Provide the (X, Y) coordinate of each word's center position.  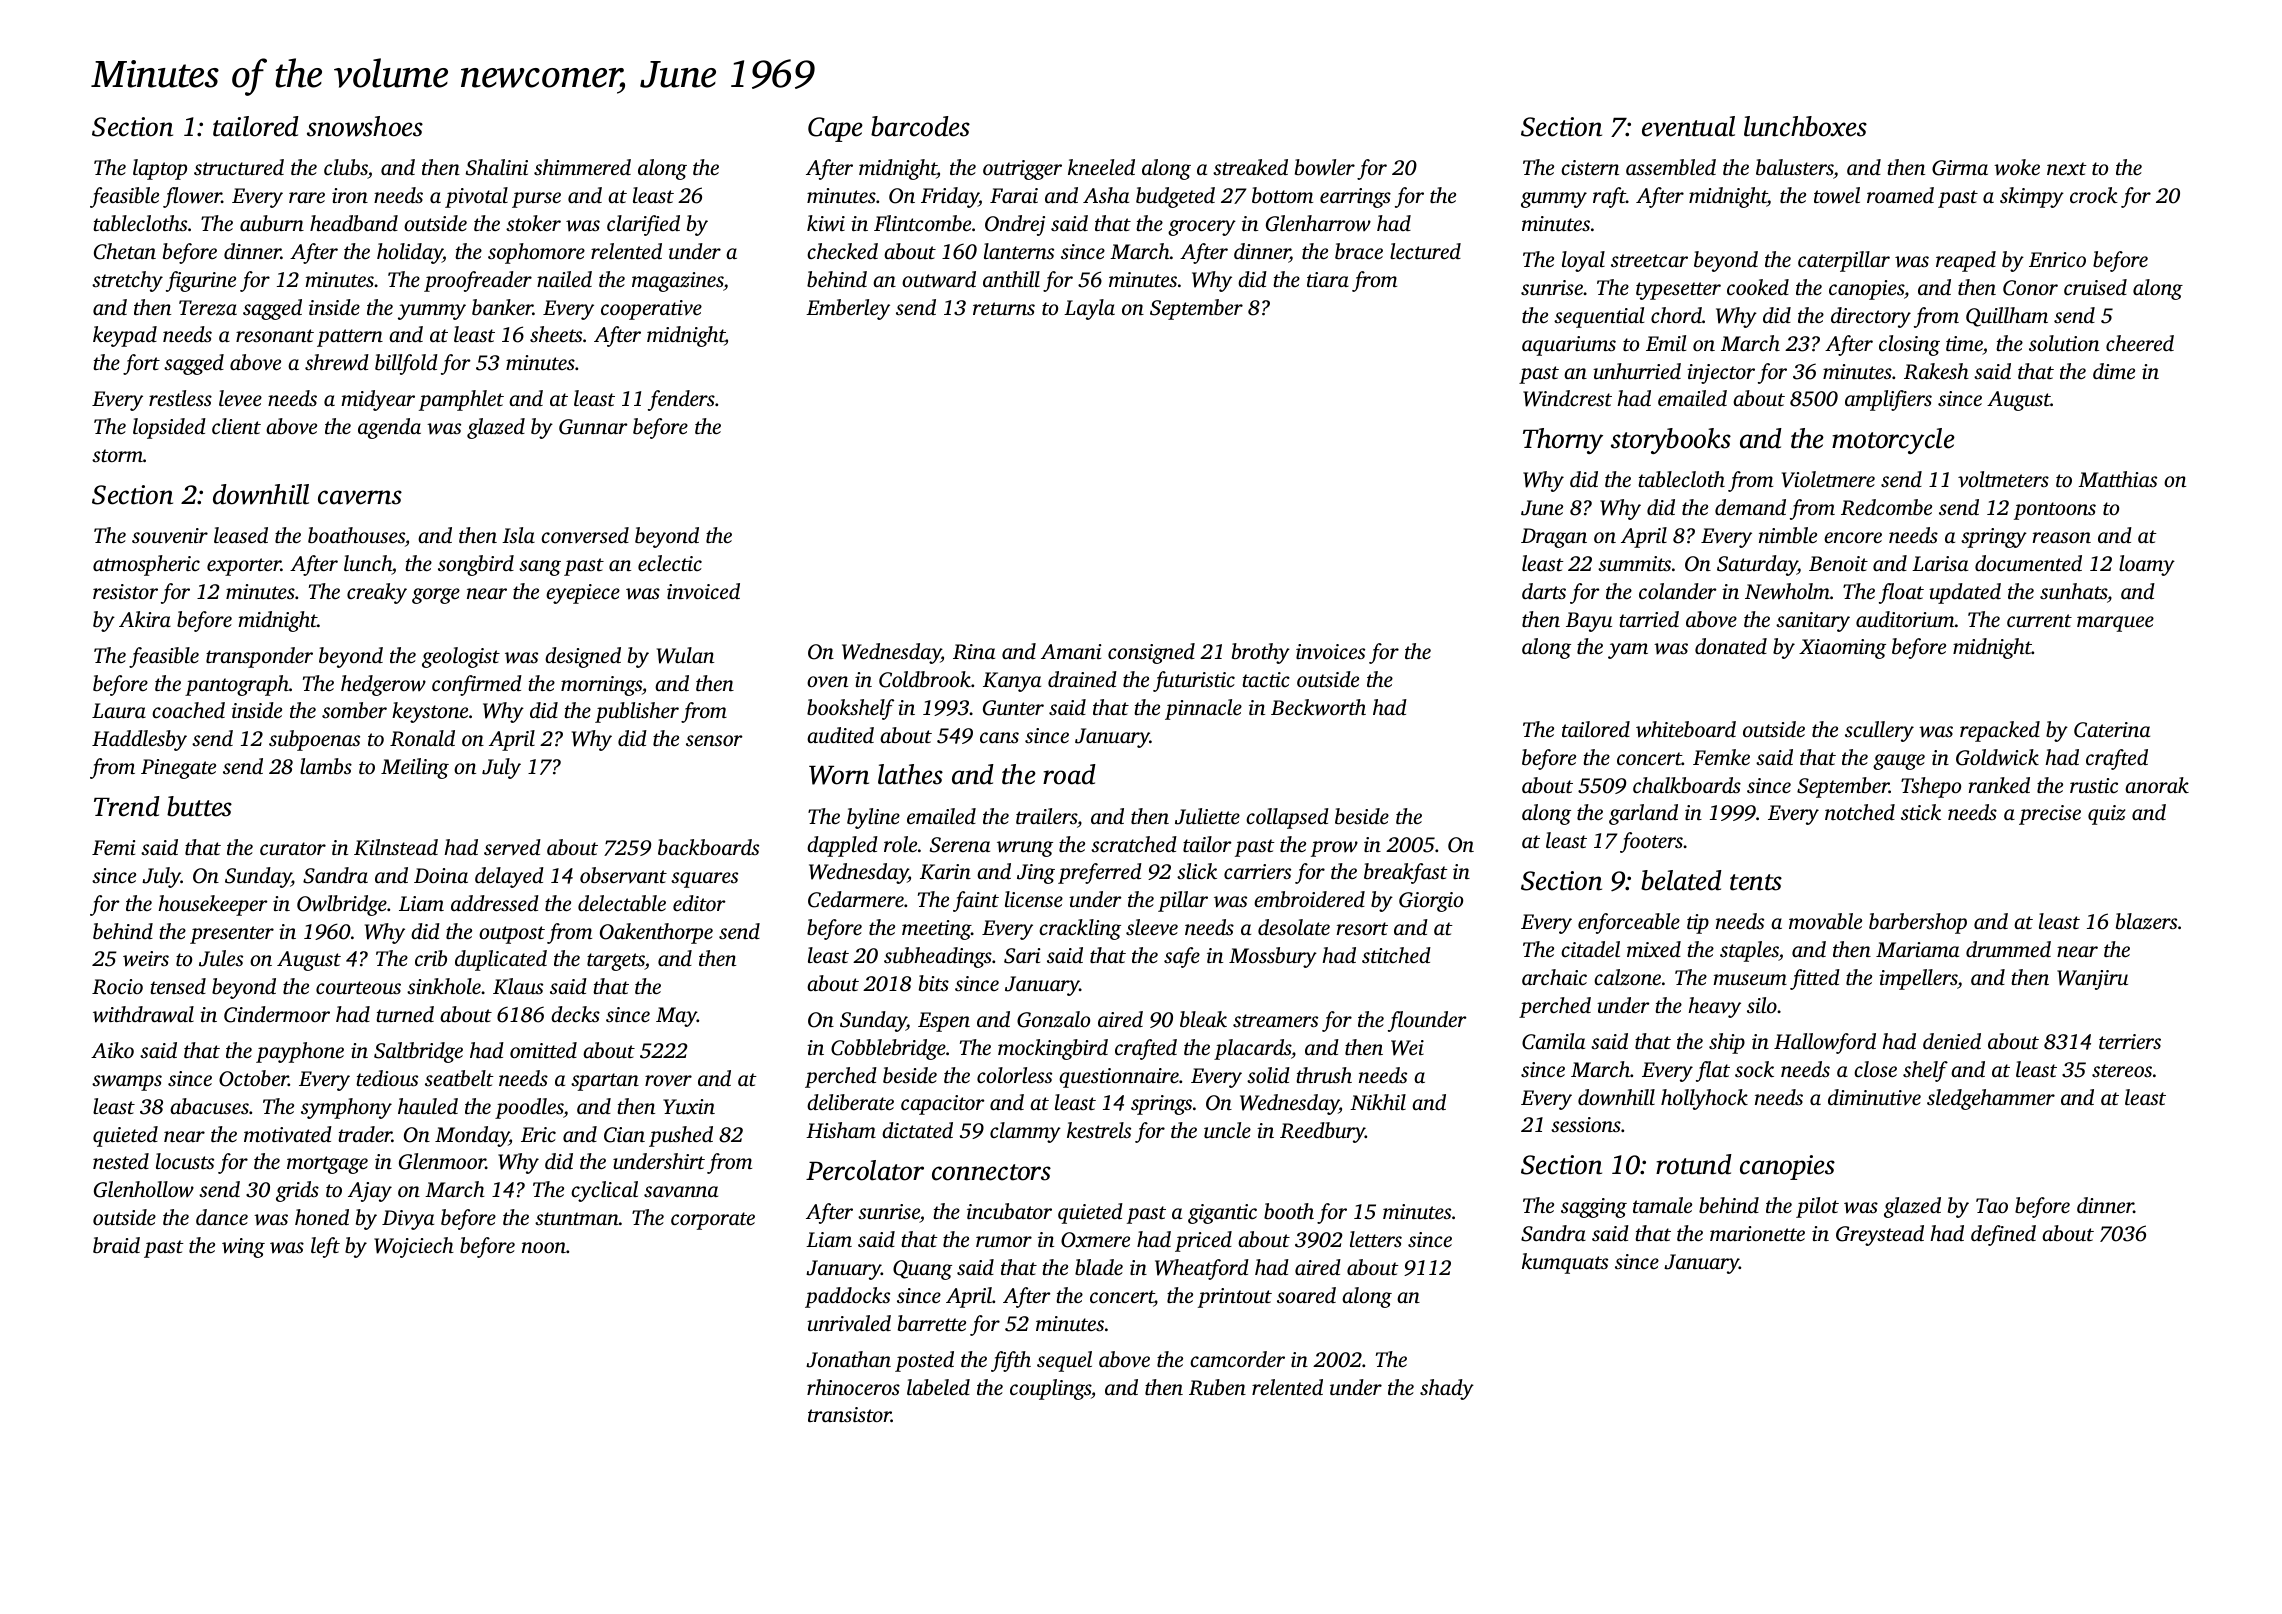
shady (1447, 1389)
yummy (432, 312)
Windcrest (1567, 398)
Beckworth (1318, 707)
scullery (1879, 731)
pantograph (237, 685)
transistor (849, 1414)
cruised (2095, 287)
